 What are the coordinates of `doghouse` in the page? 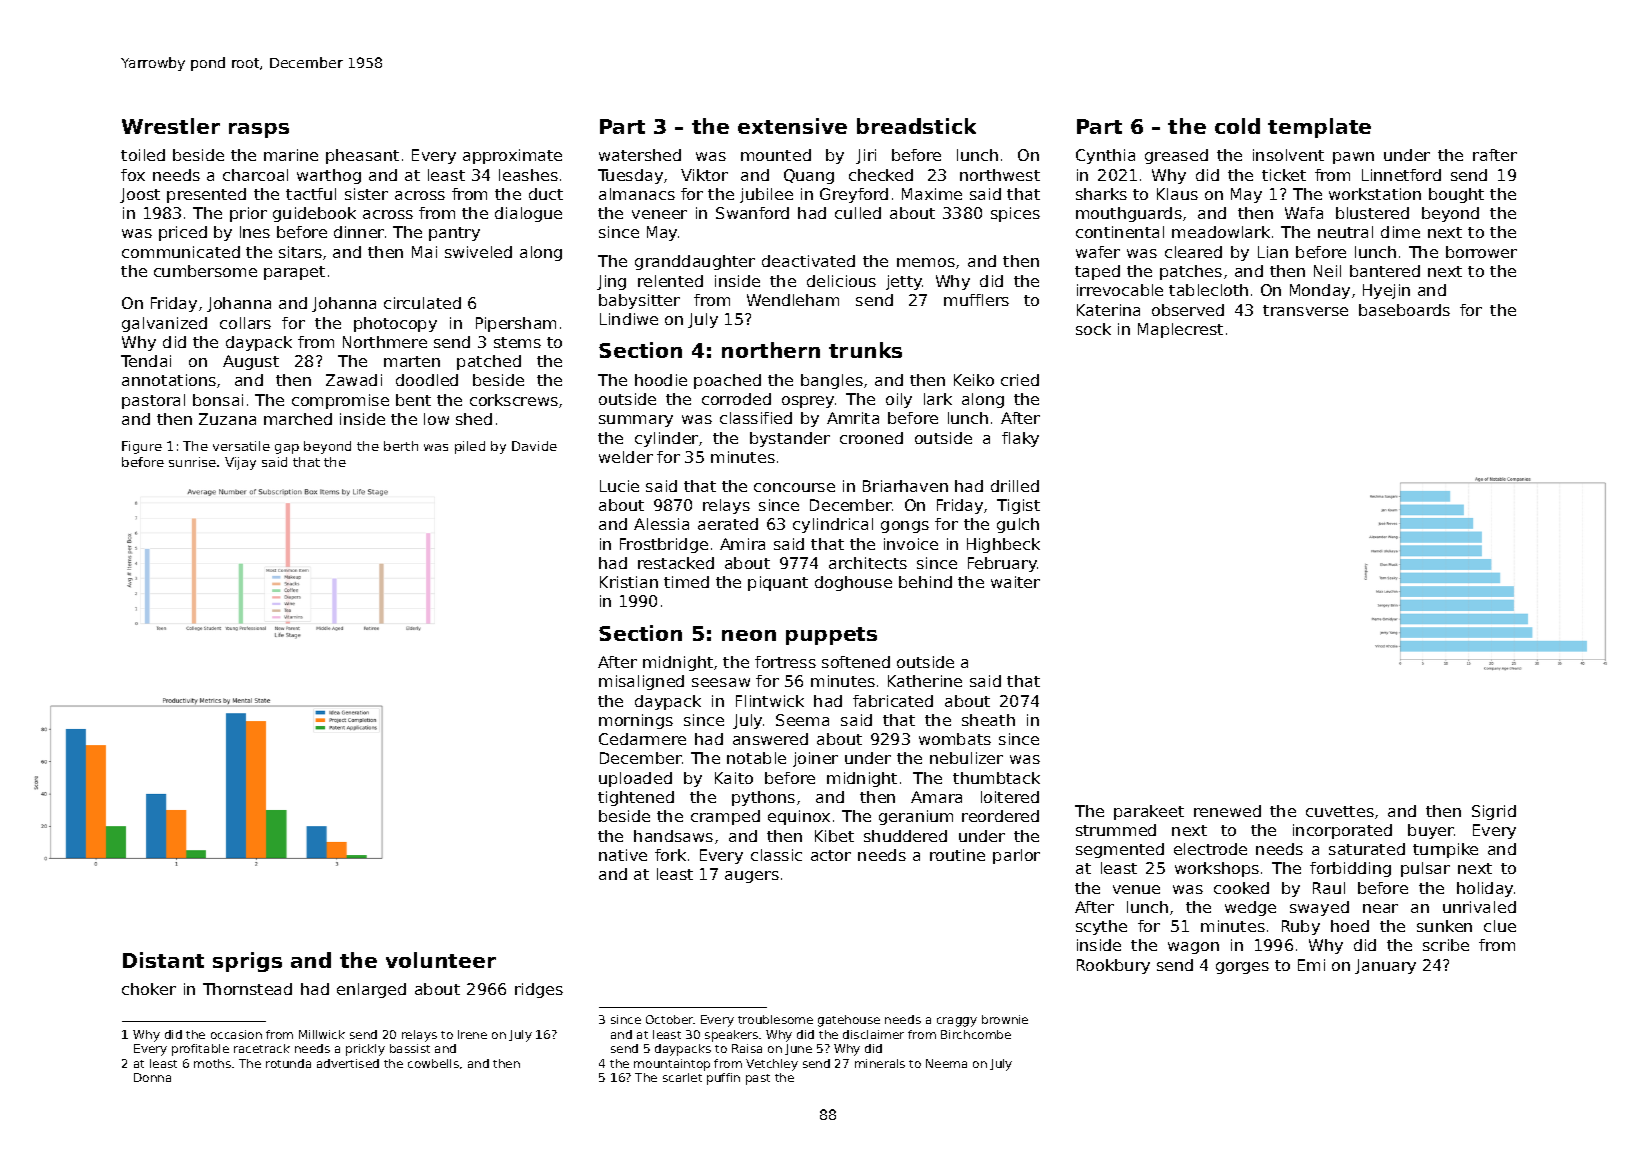 It's located at (853, 583).
